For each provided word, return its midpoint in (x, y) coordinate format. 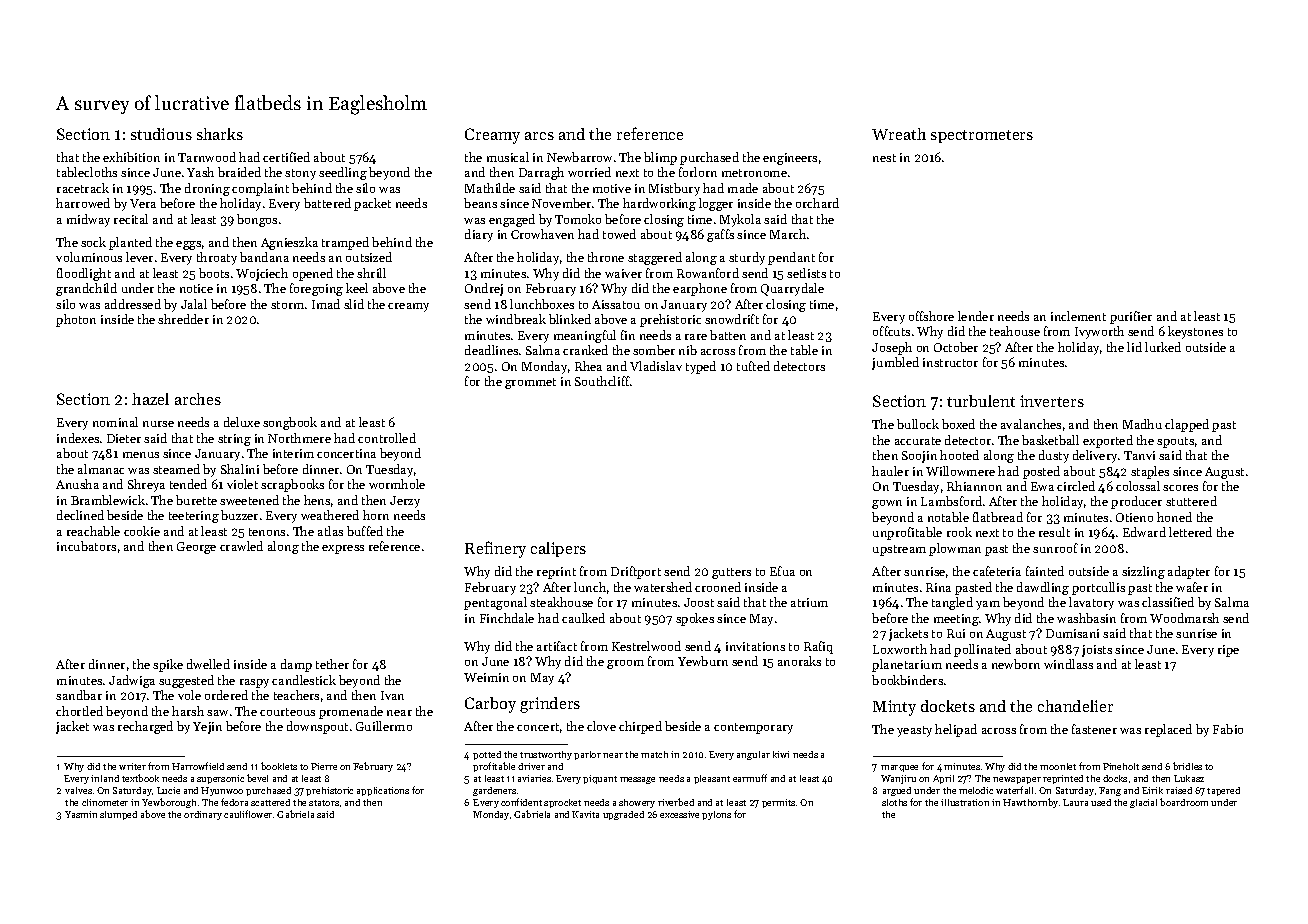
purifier (1131, 317)
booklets (279, 766)
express (343, 549)
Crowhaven (542, 234)
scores (1180, 488)
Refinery (495, 549)
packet (372, 204)
